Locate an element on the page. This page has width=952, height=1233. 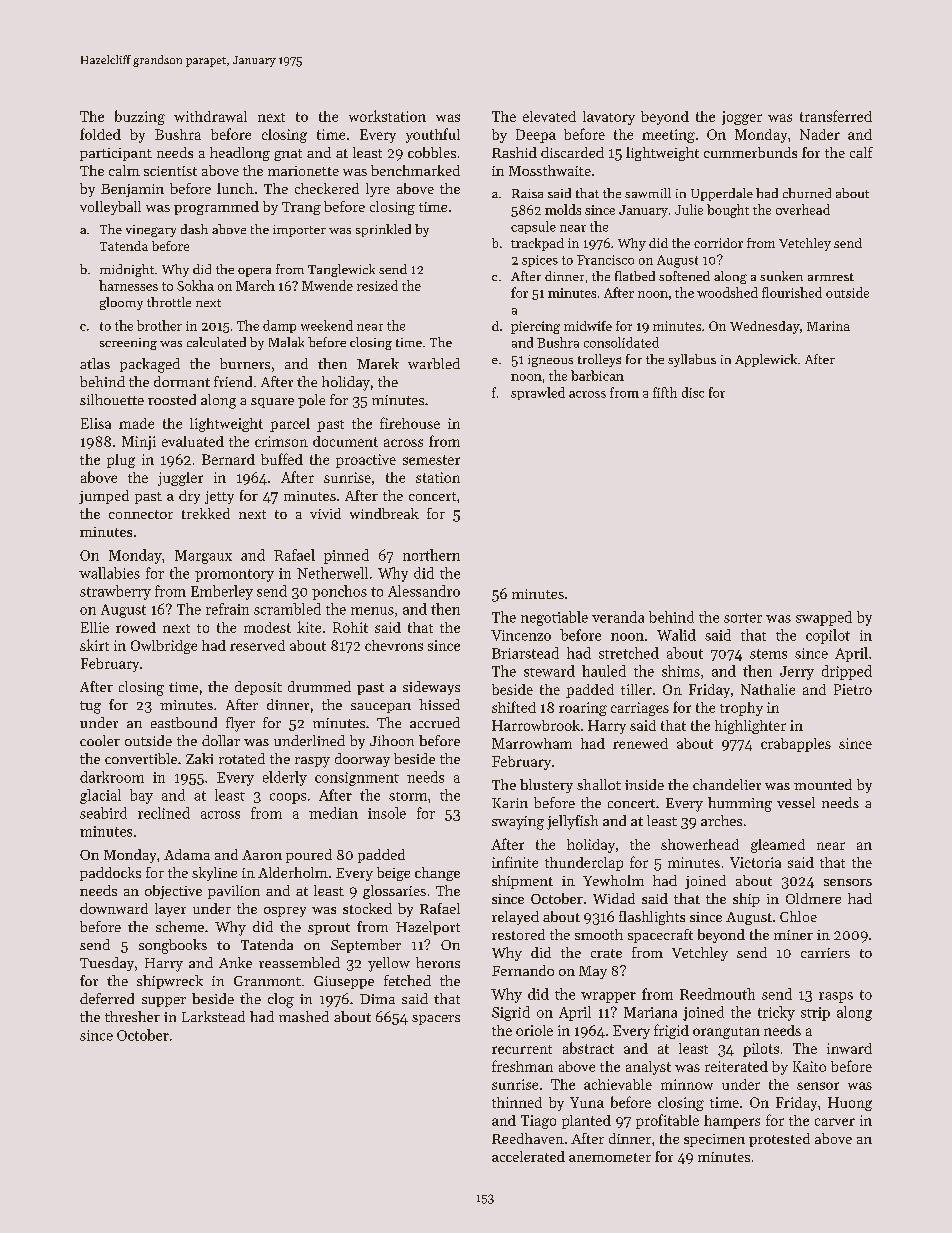
armrest is located at coordinates (831, 277).
